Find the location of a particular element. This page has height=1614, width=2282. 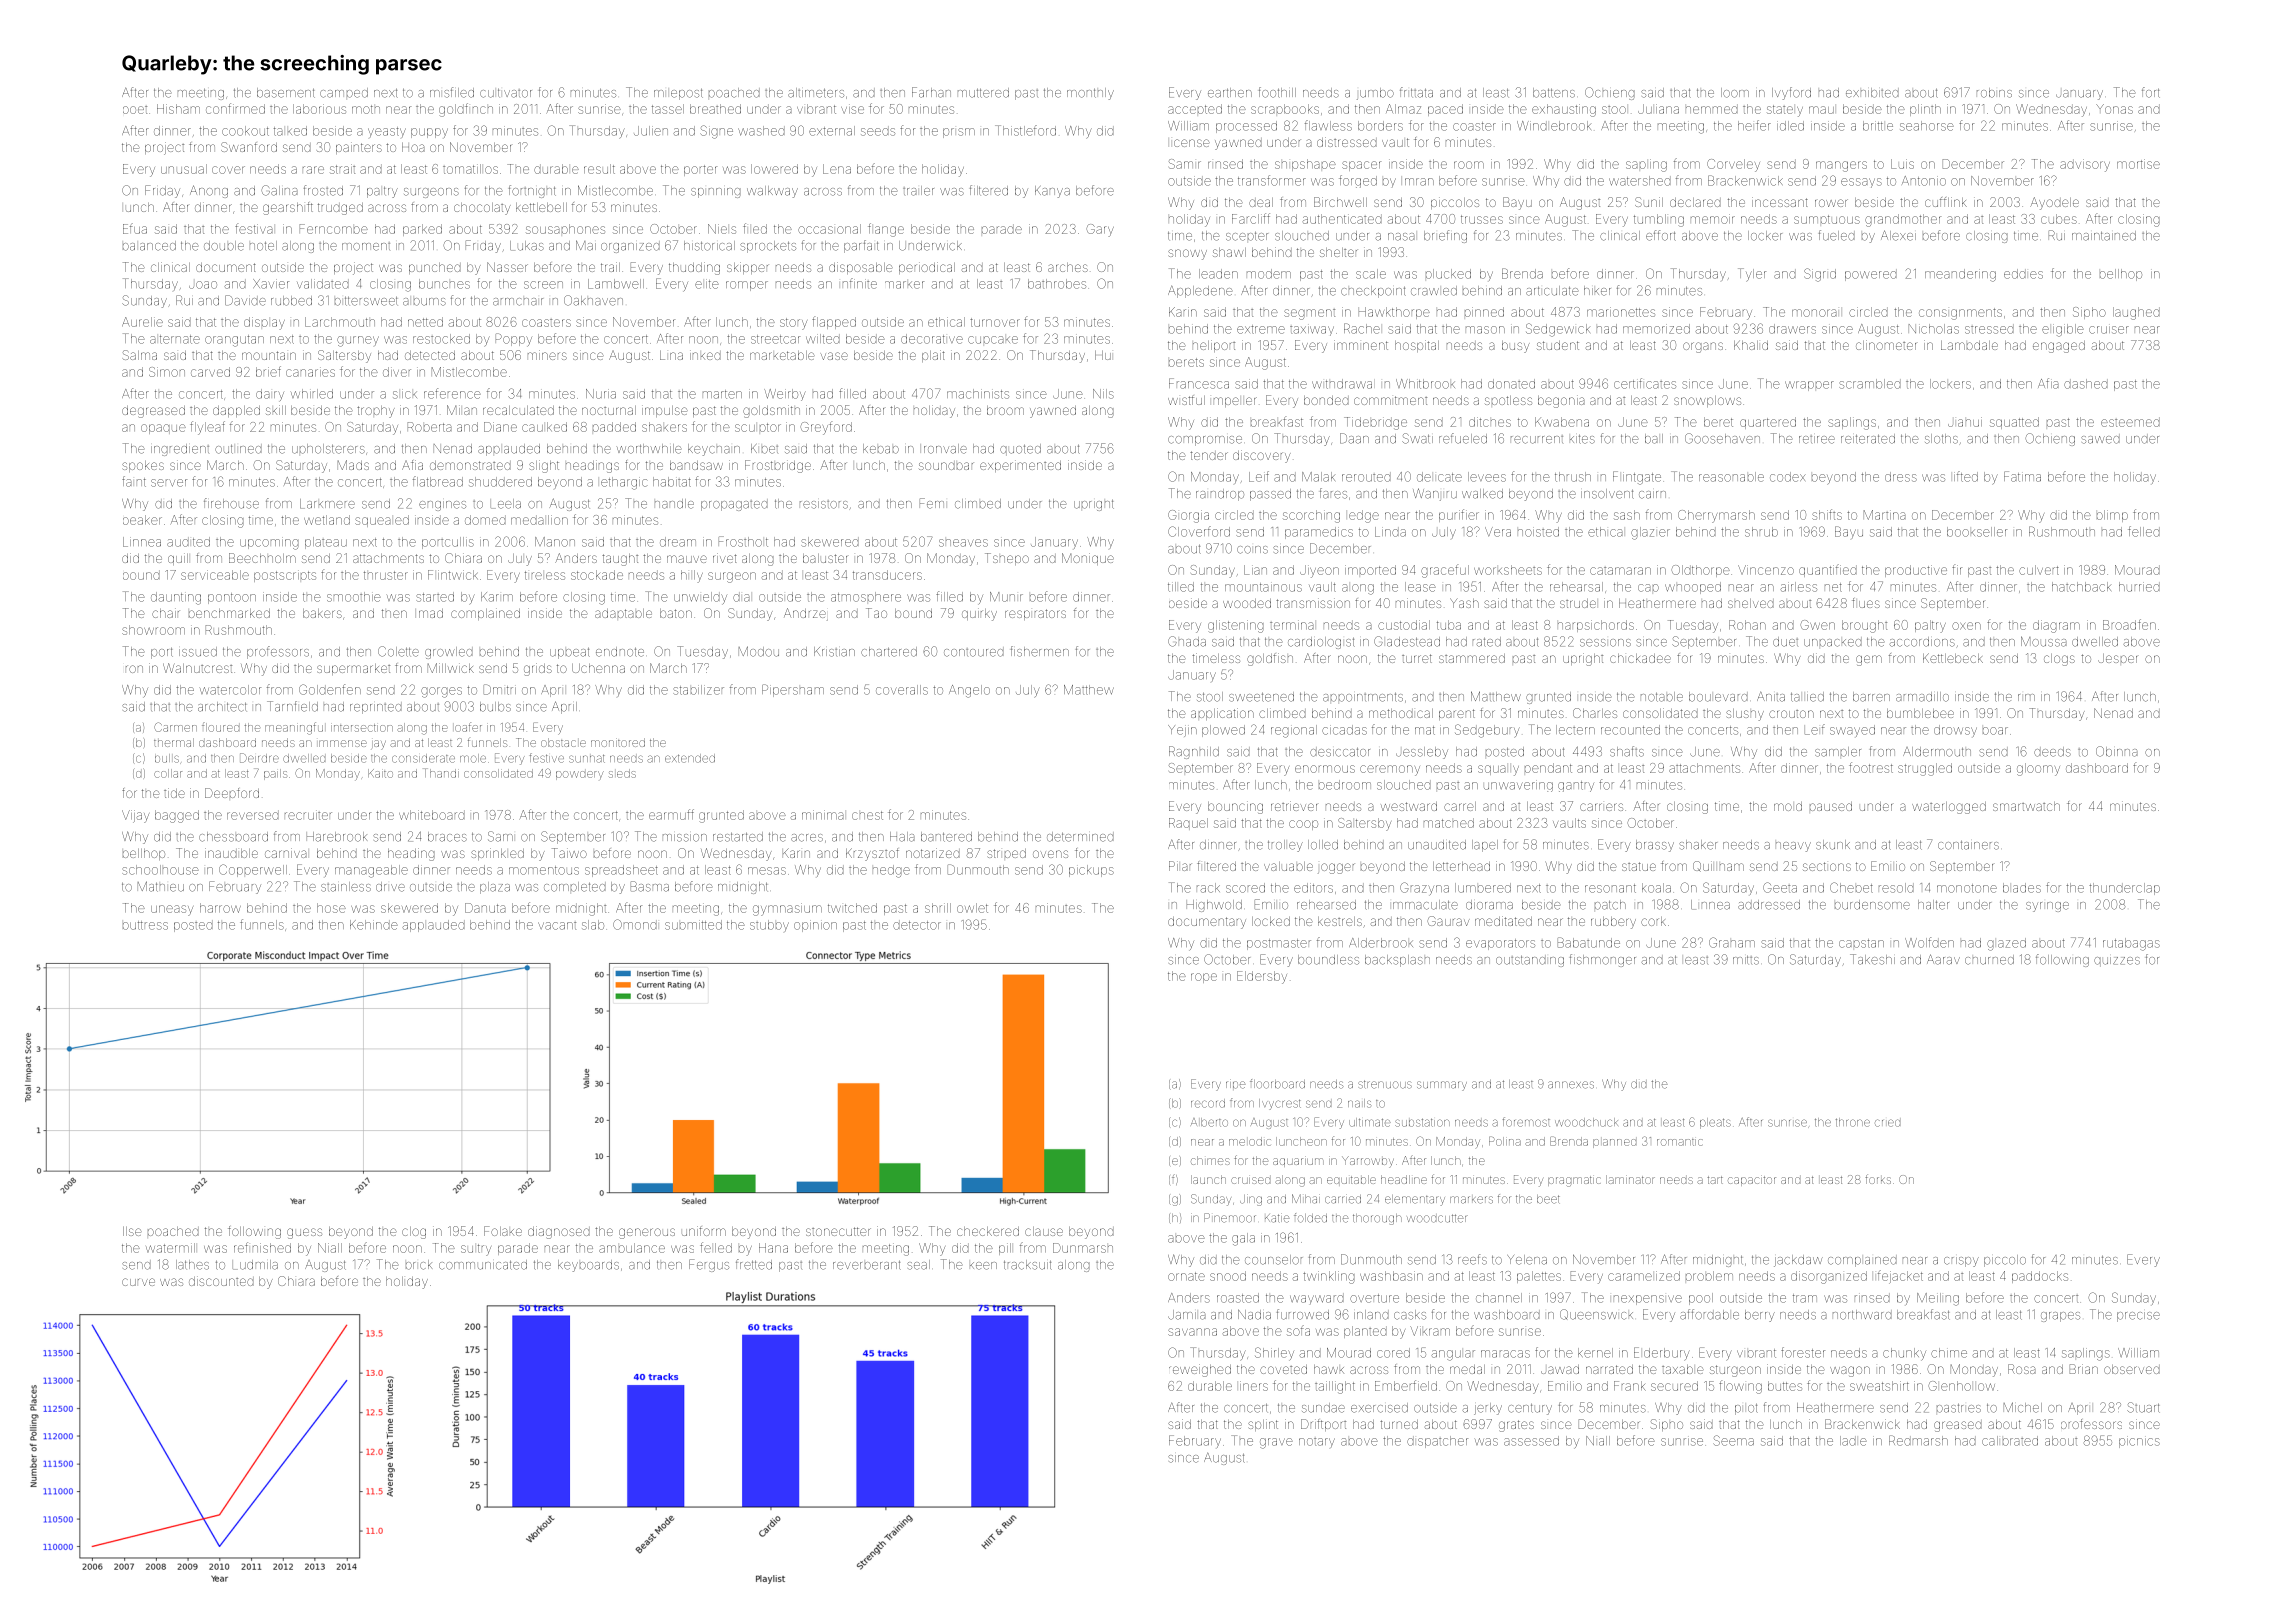

flowing is located at coordinates (1740, 1387).
